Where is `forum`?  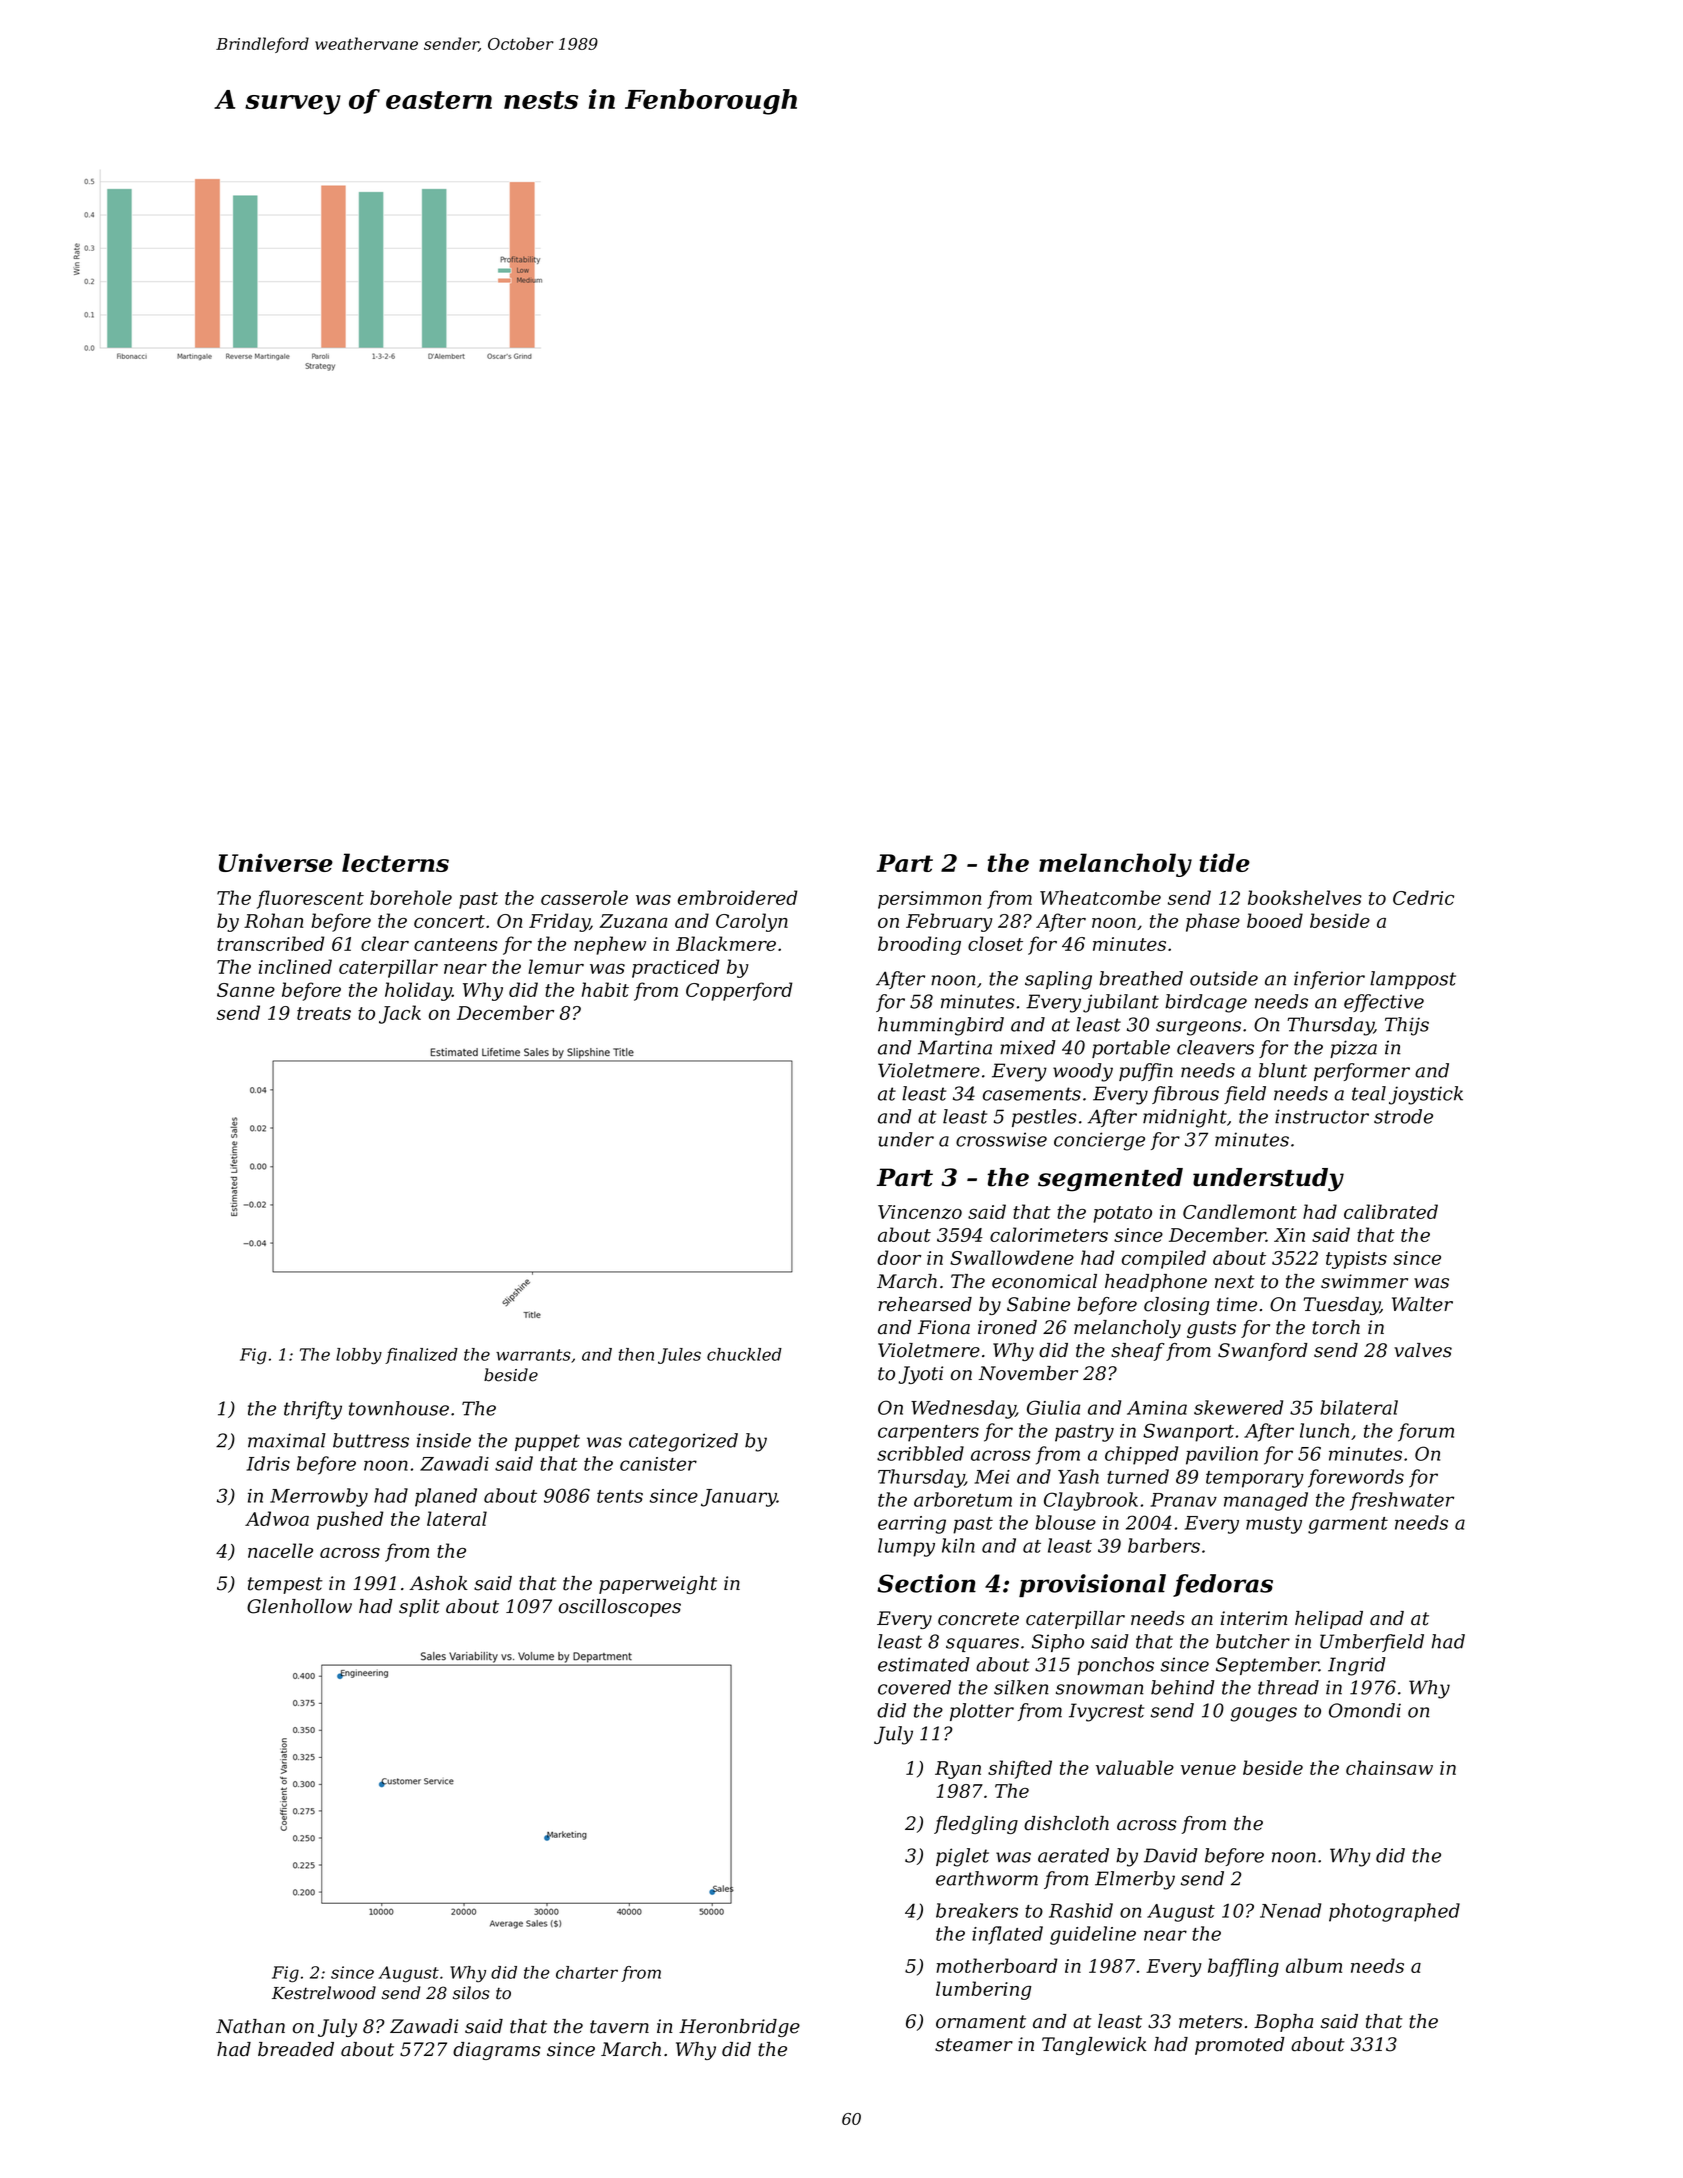
forum is located at coordinates (1426, 1432).
